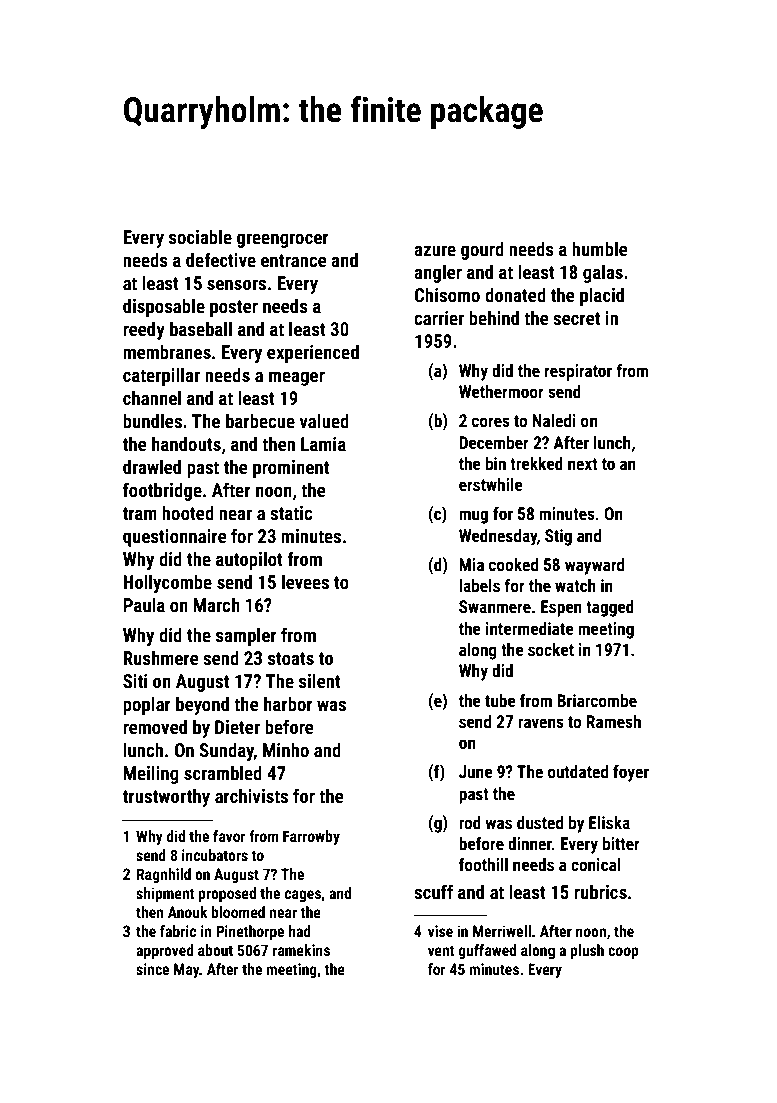  What do you see at coordinates (161, 657) in the document?
I see `Rushmere` at bounding box center [161, 657].
